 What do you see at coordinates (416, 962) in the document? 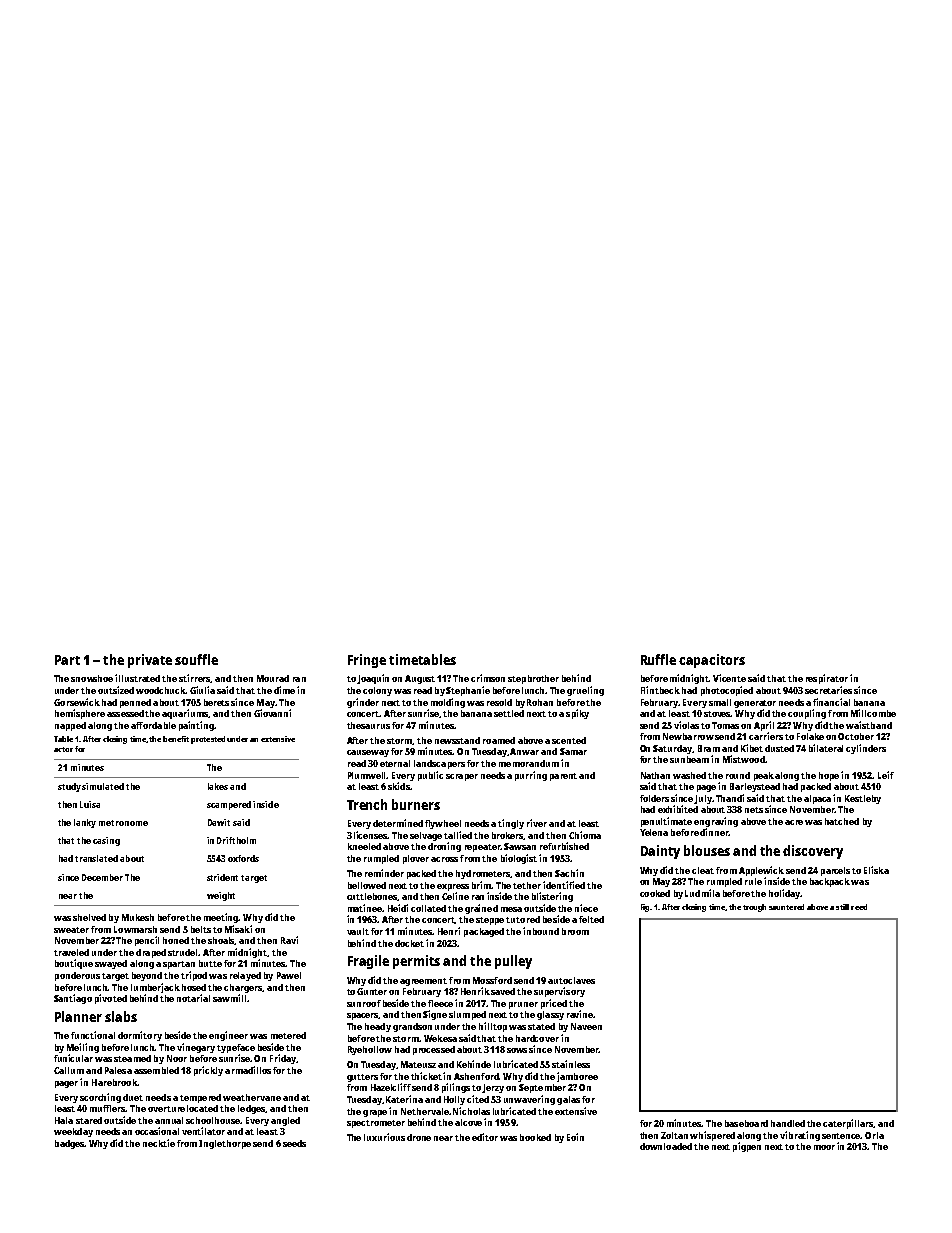
I see `permits` at bounding box center [416, 962].
